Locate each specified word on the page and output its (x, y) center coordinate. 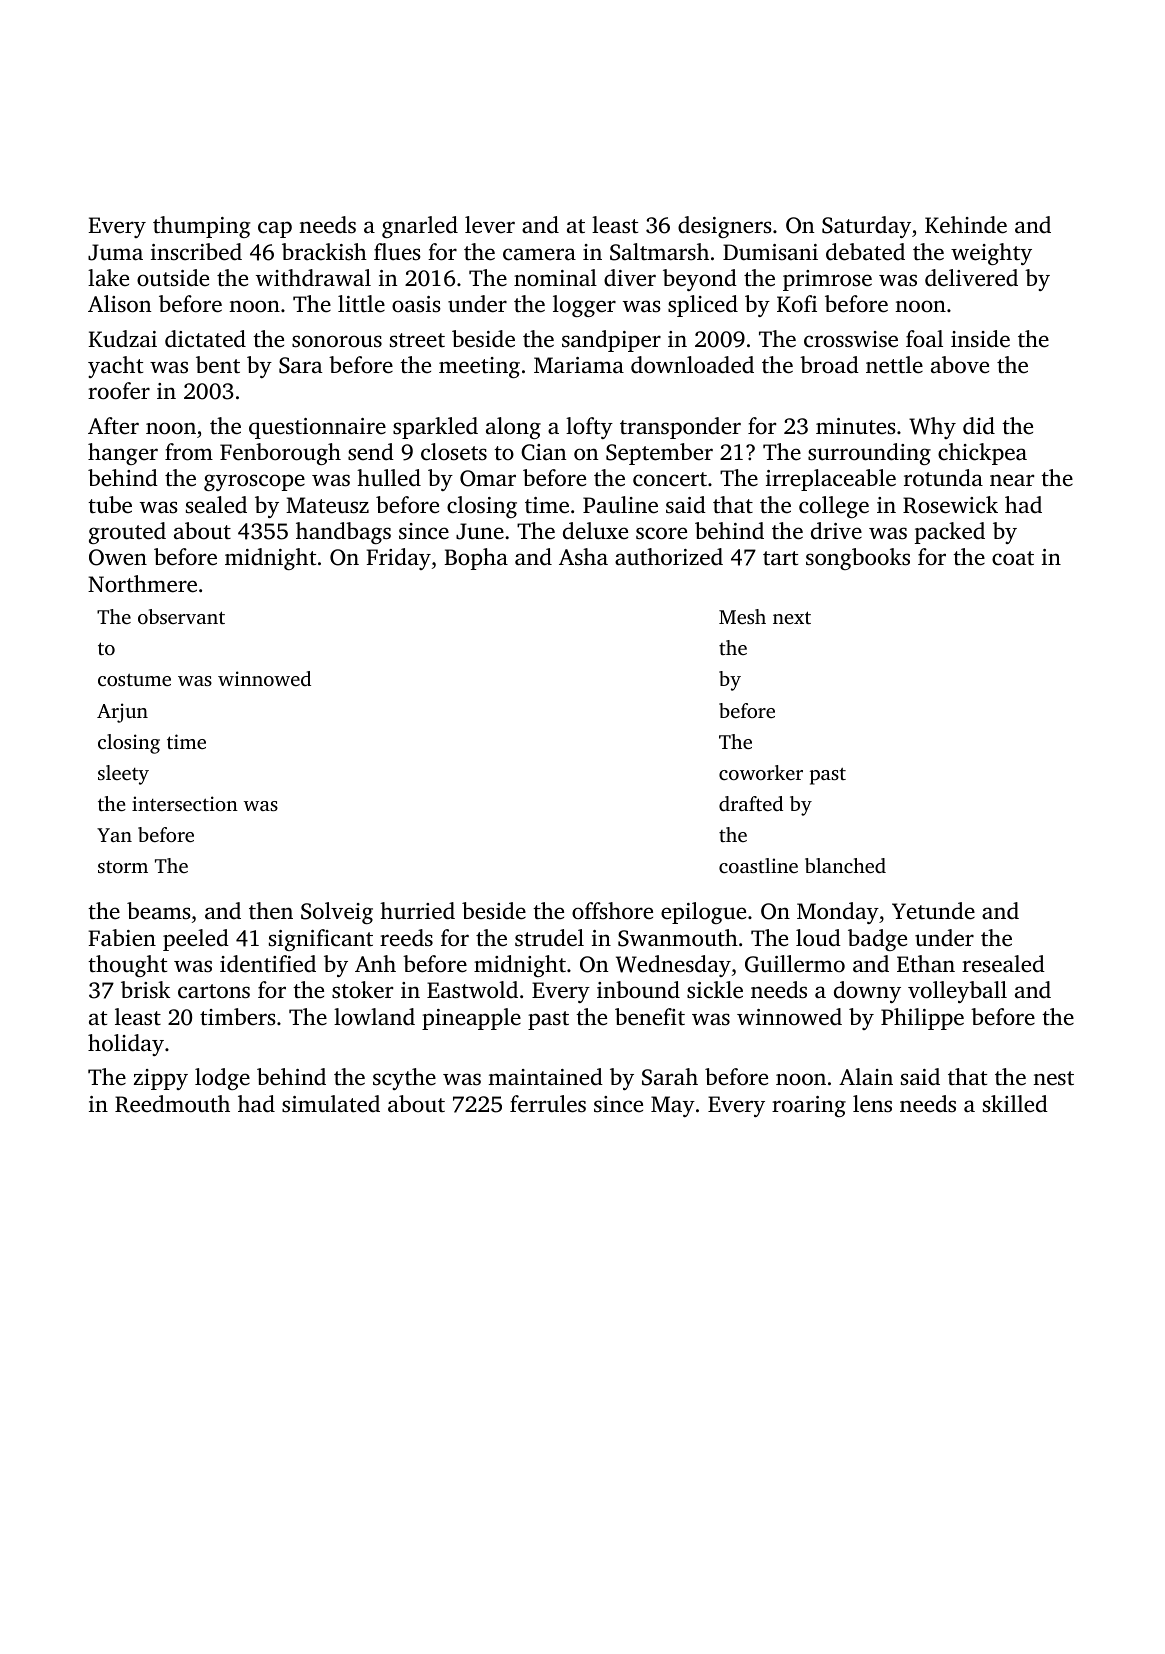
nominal (555, 277)
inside (980, 339)
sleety (123, 775)
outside (173, 277)
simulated (331, 1104)
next (792, 617)
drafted (751, 803)
